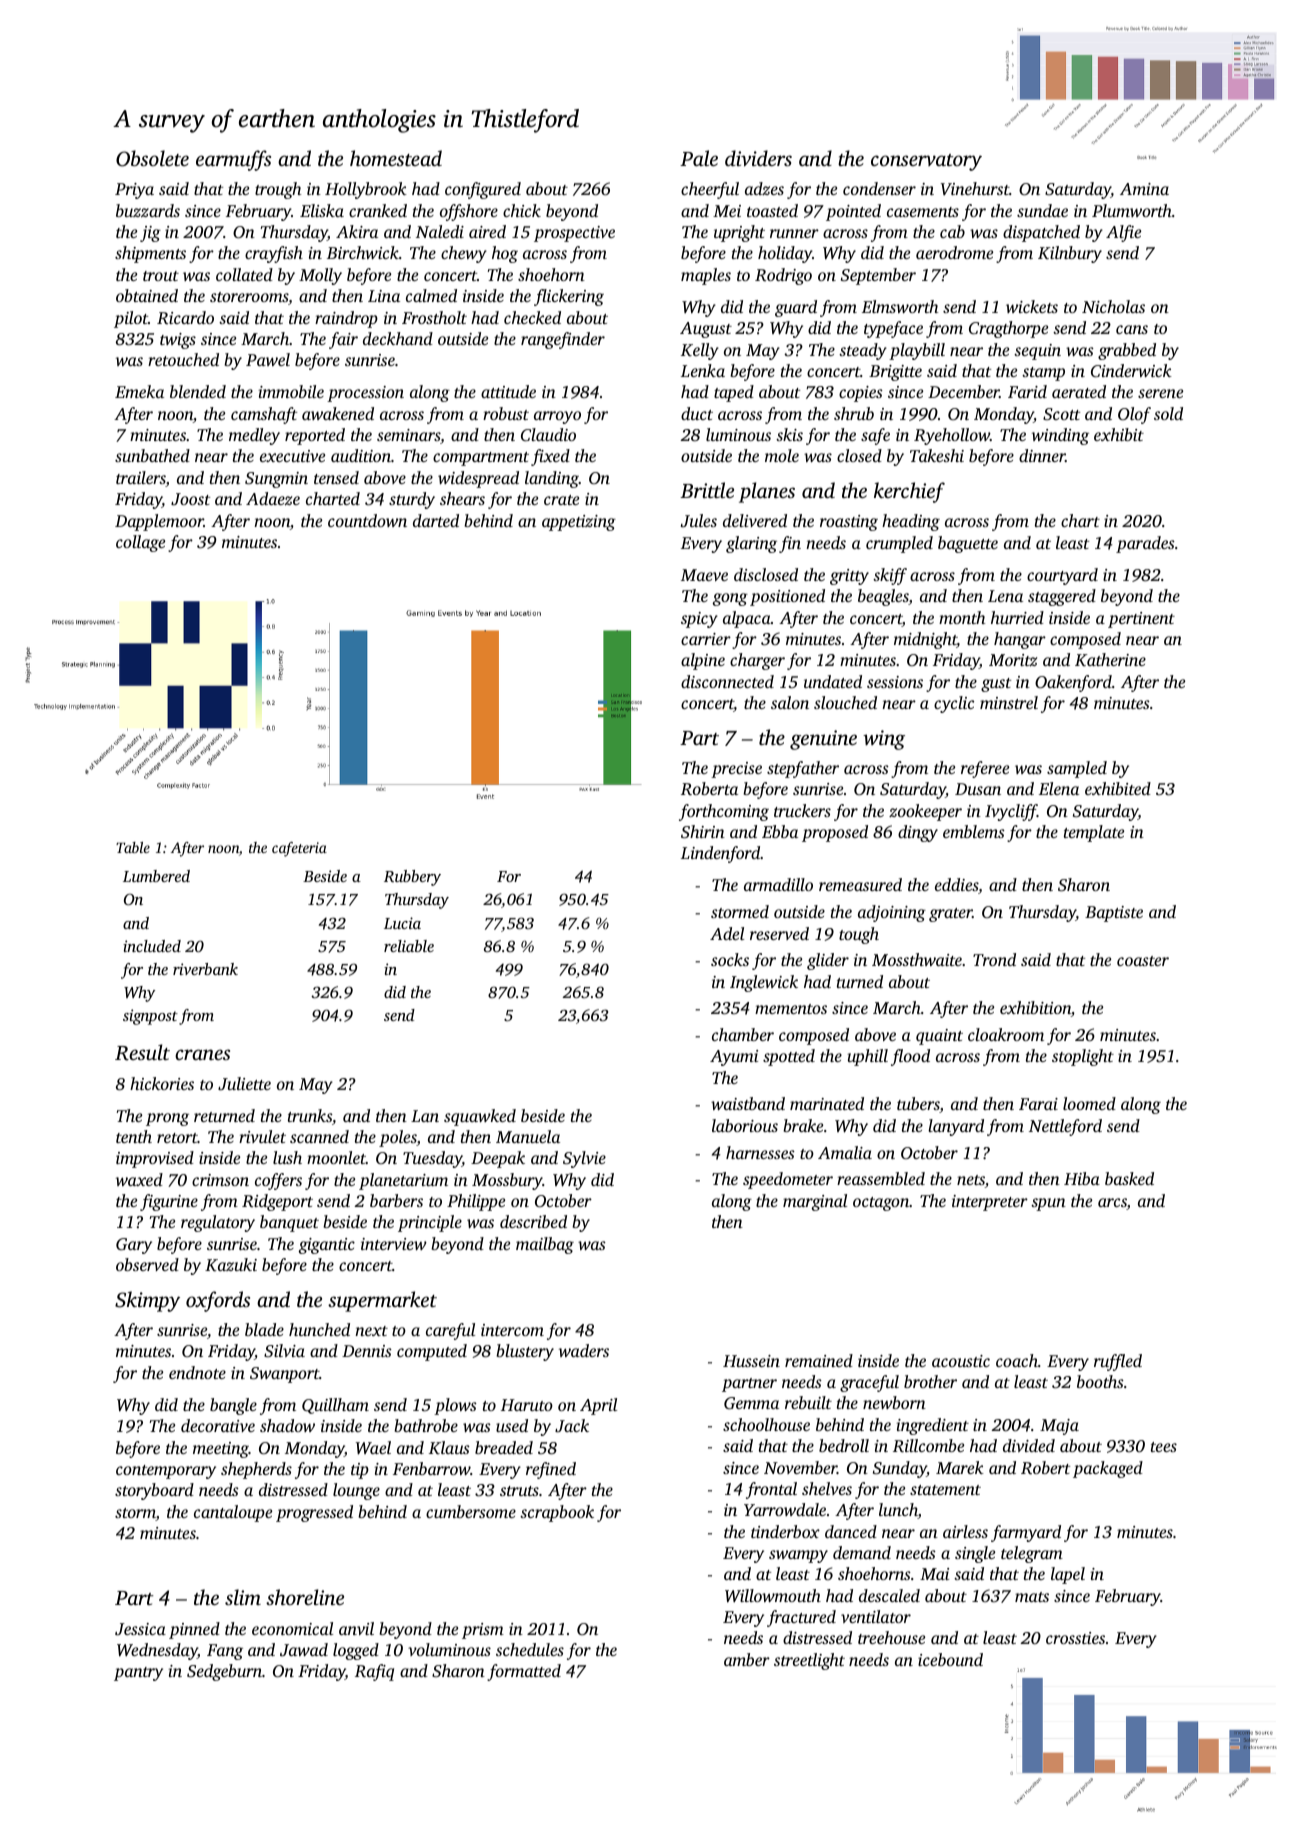 This screenshot has height=1843, width=1303. Describe the element at coordinates (154, 1491) in the screenshot. I see `storyboard` at that location.
